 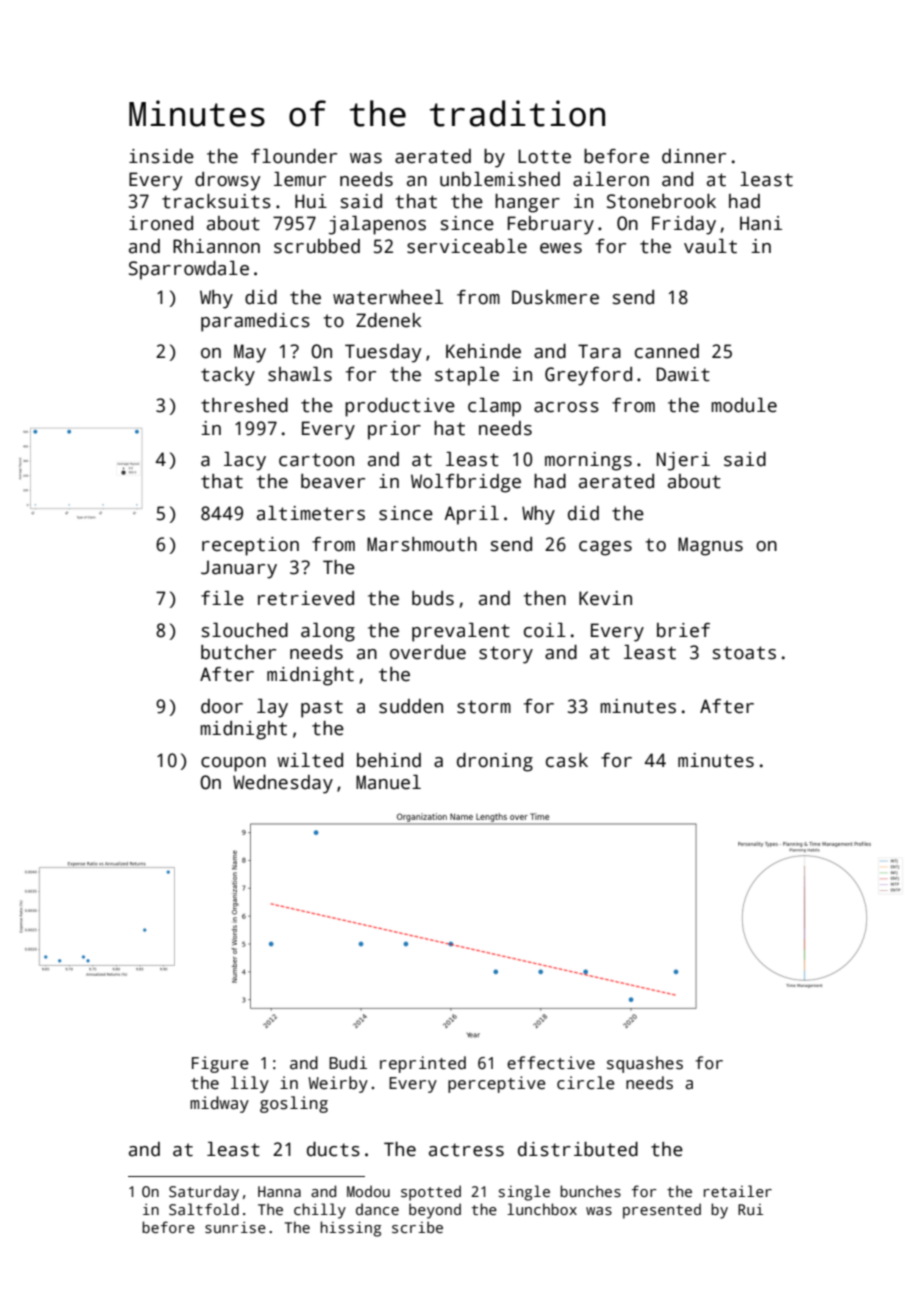 What do you see at coordinates (645, 1064) in the page?
I see `squashes` at bounding box center [645, 1064].
